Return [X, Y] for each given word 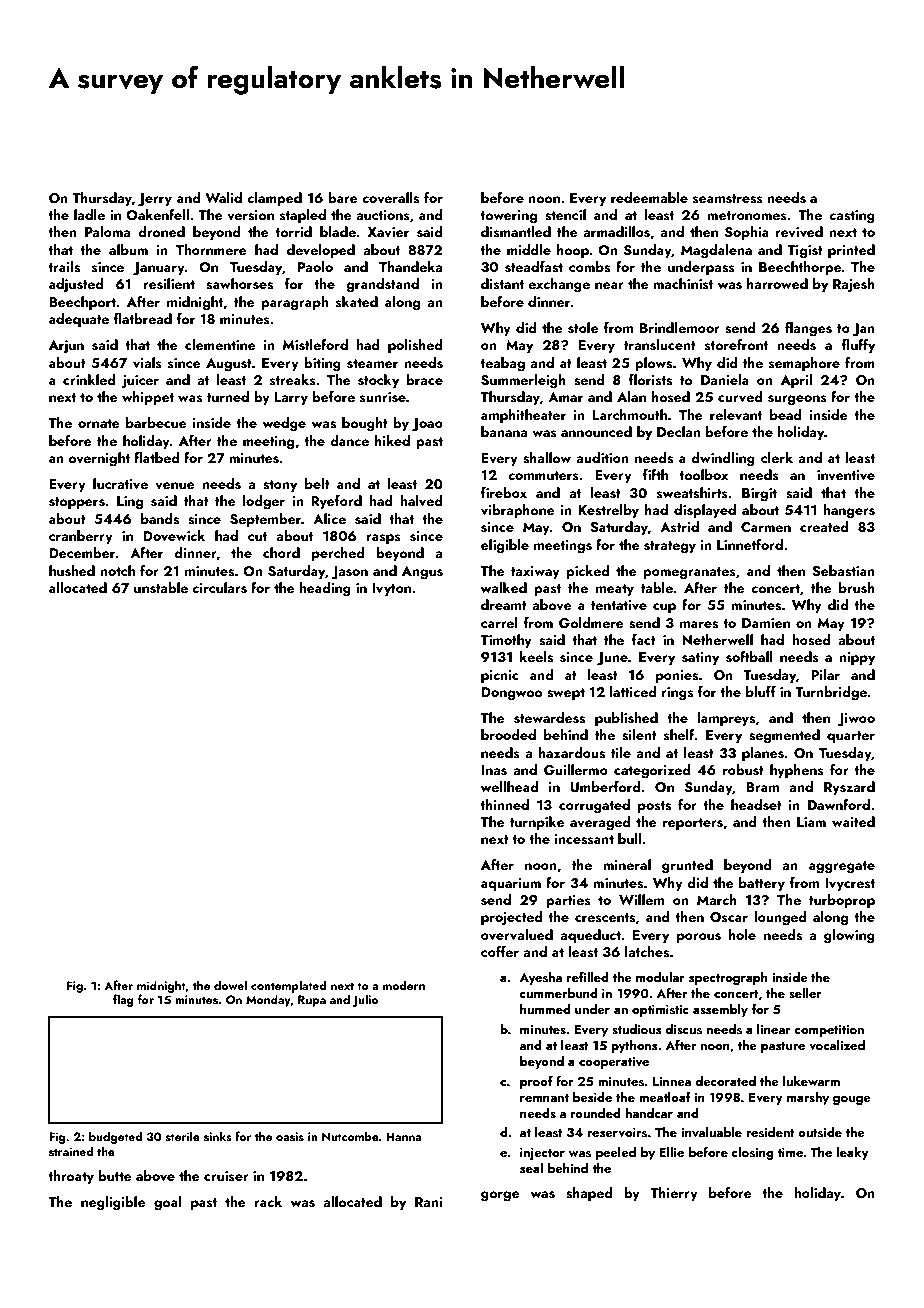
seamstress [728, 199]
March [717, 899]
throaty [71, 1177]
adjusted [76, 285]
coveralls [390, 198]
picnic [500, 676]
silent [639, 735]
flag [123, 1000]
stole [583, 328]
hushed [72, 571]
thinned [504, 804]
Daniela [725, 379]
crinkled [89, 379]
